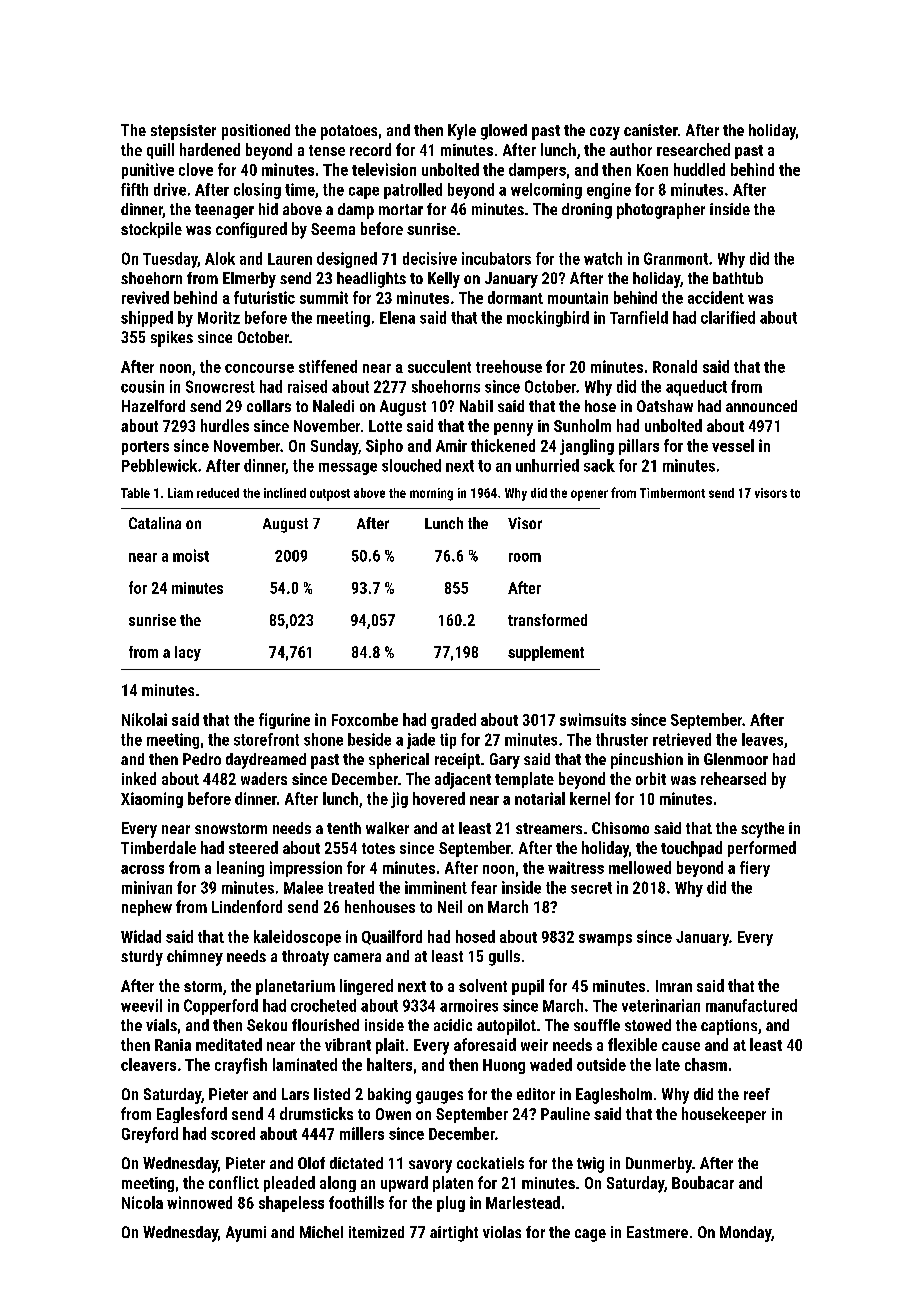  Describe the element at coordinates (330, 495) in the document. I see `outpost` at that location.
